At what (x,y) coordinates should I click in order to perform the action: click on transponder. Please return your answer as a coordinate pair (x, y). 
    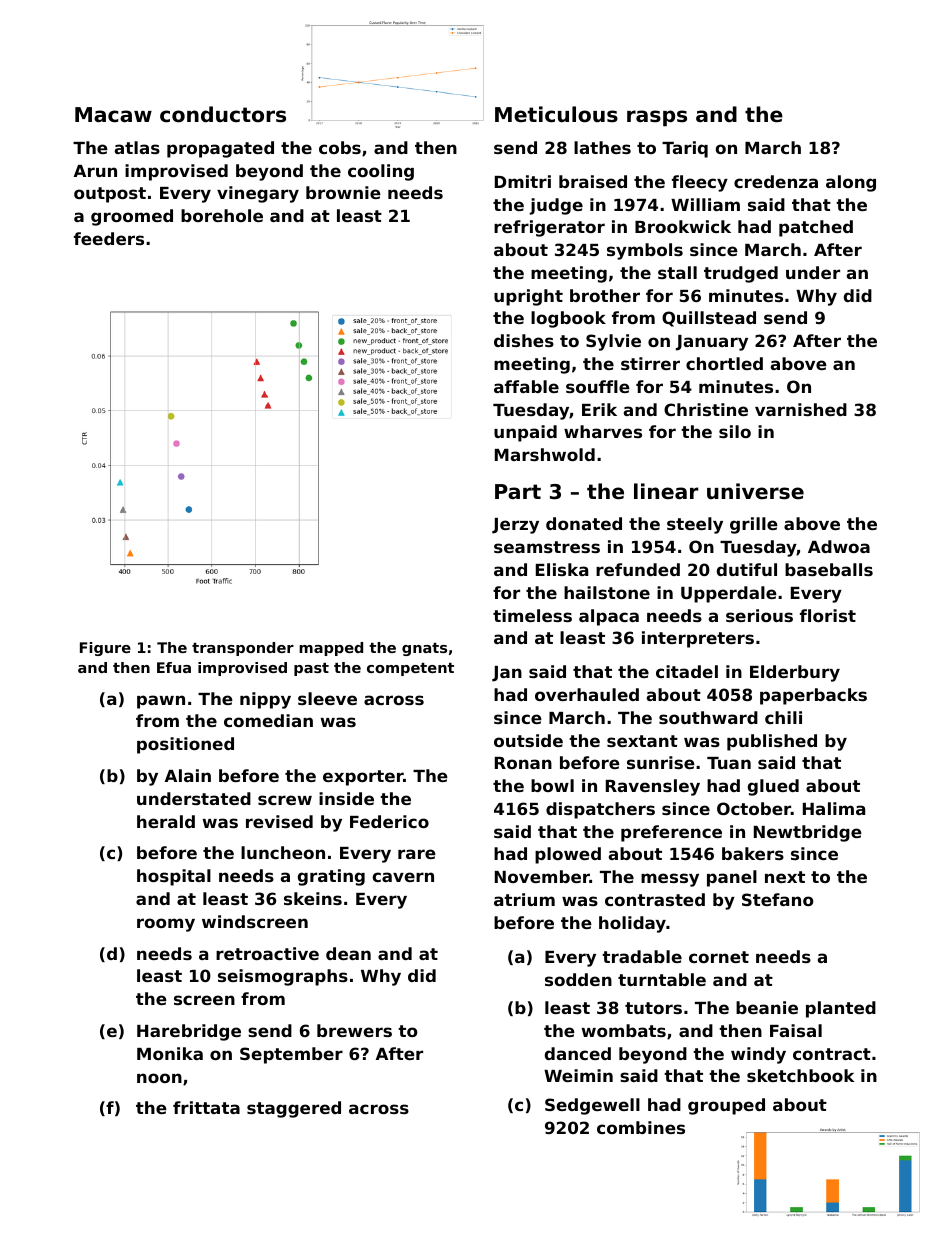
    Looking at the image, I should click on (243, 649).
